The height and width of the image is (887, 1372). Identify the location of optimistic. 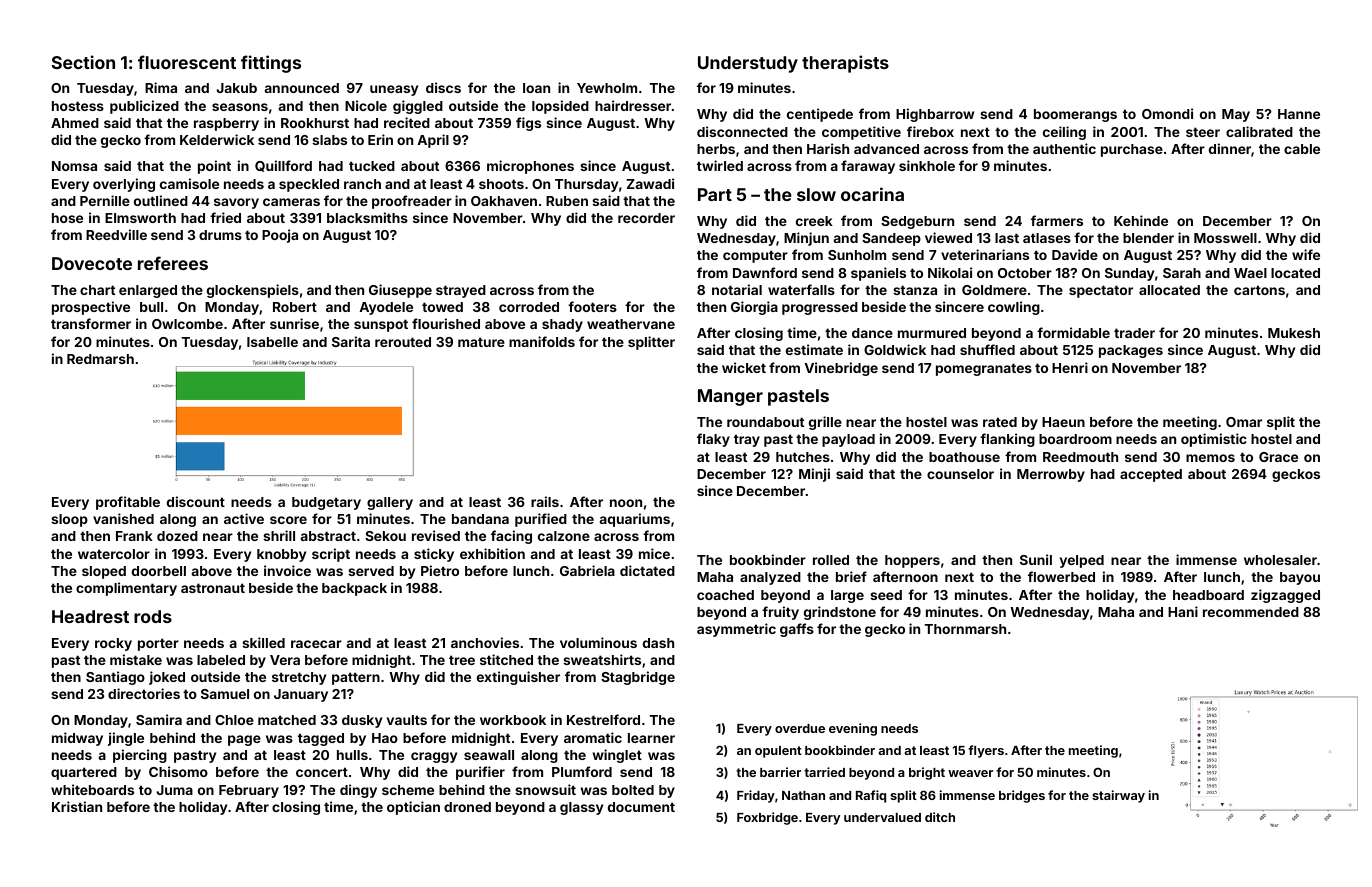
(1214, 440).
